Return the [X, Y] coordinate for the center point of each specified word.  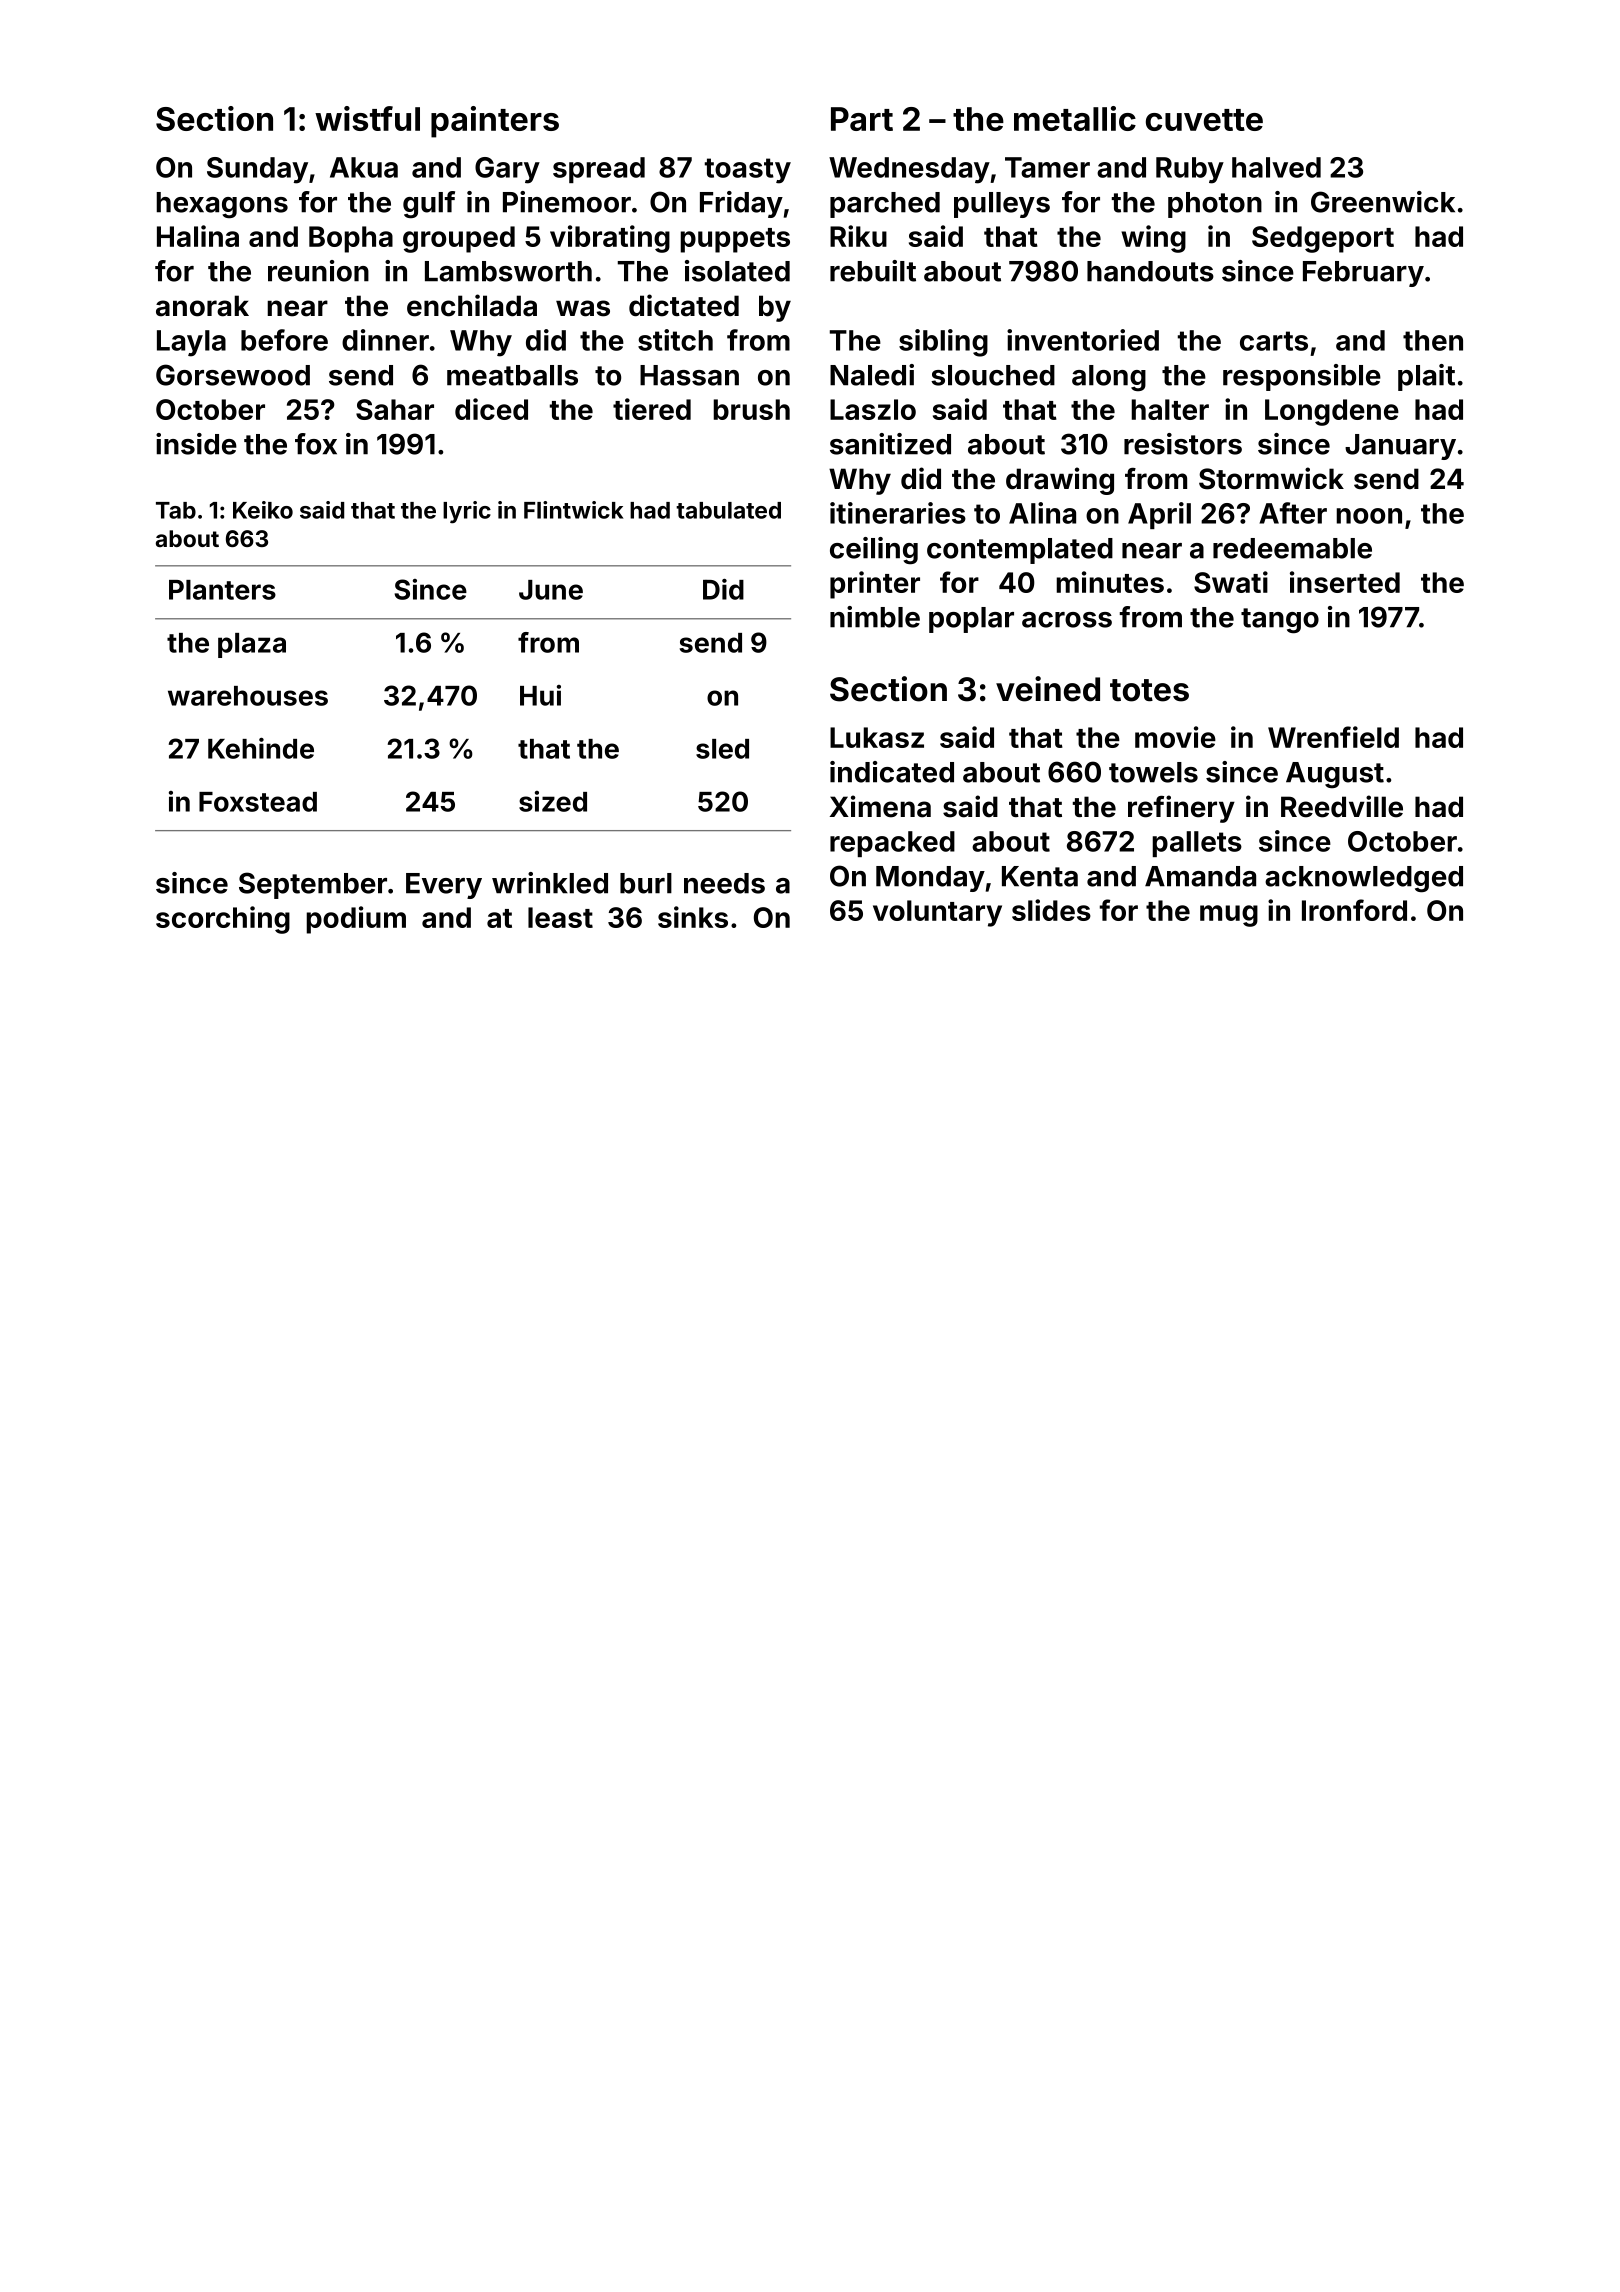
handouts [1150, 271]
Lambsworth [508, 271]
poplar [971, 620]
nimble [875, 617]
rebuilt [873, 271]
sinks [693, 917]
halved [1276, 167]
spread [599, 170]
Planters [222, 590]
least [560, 917]
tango [1280, 621]
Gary [507, 170]
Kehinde [261, 748]
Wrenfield [1333, 737]
